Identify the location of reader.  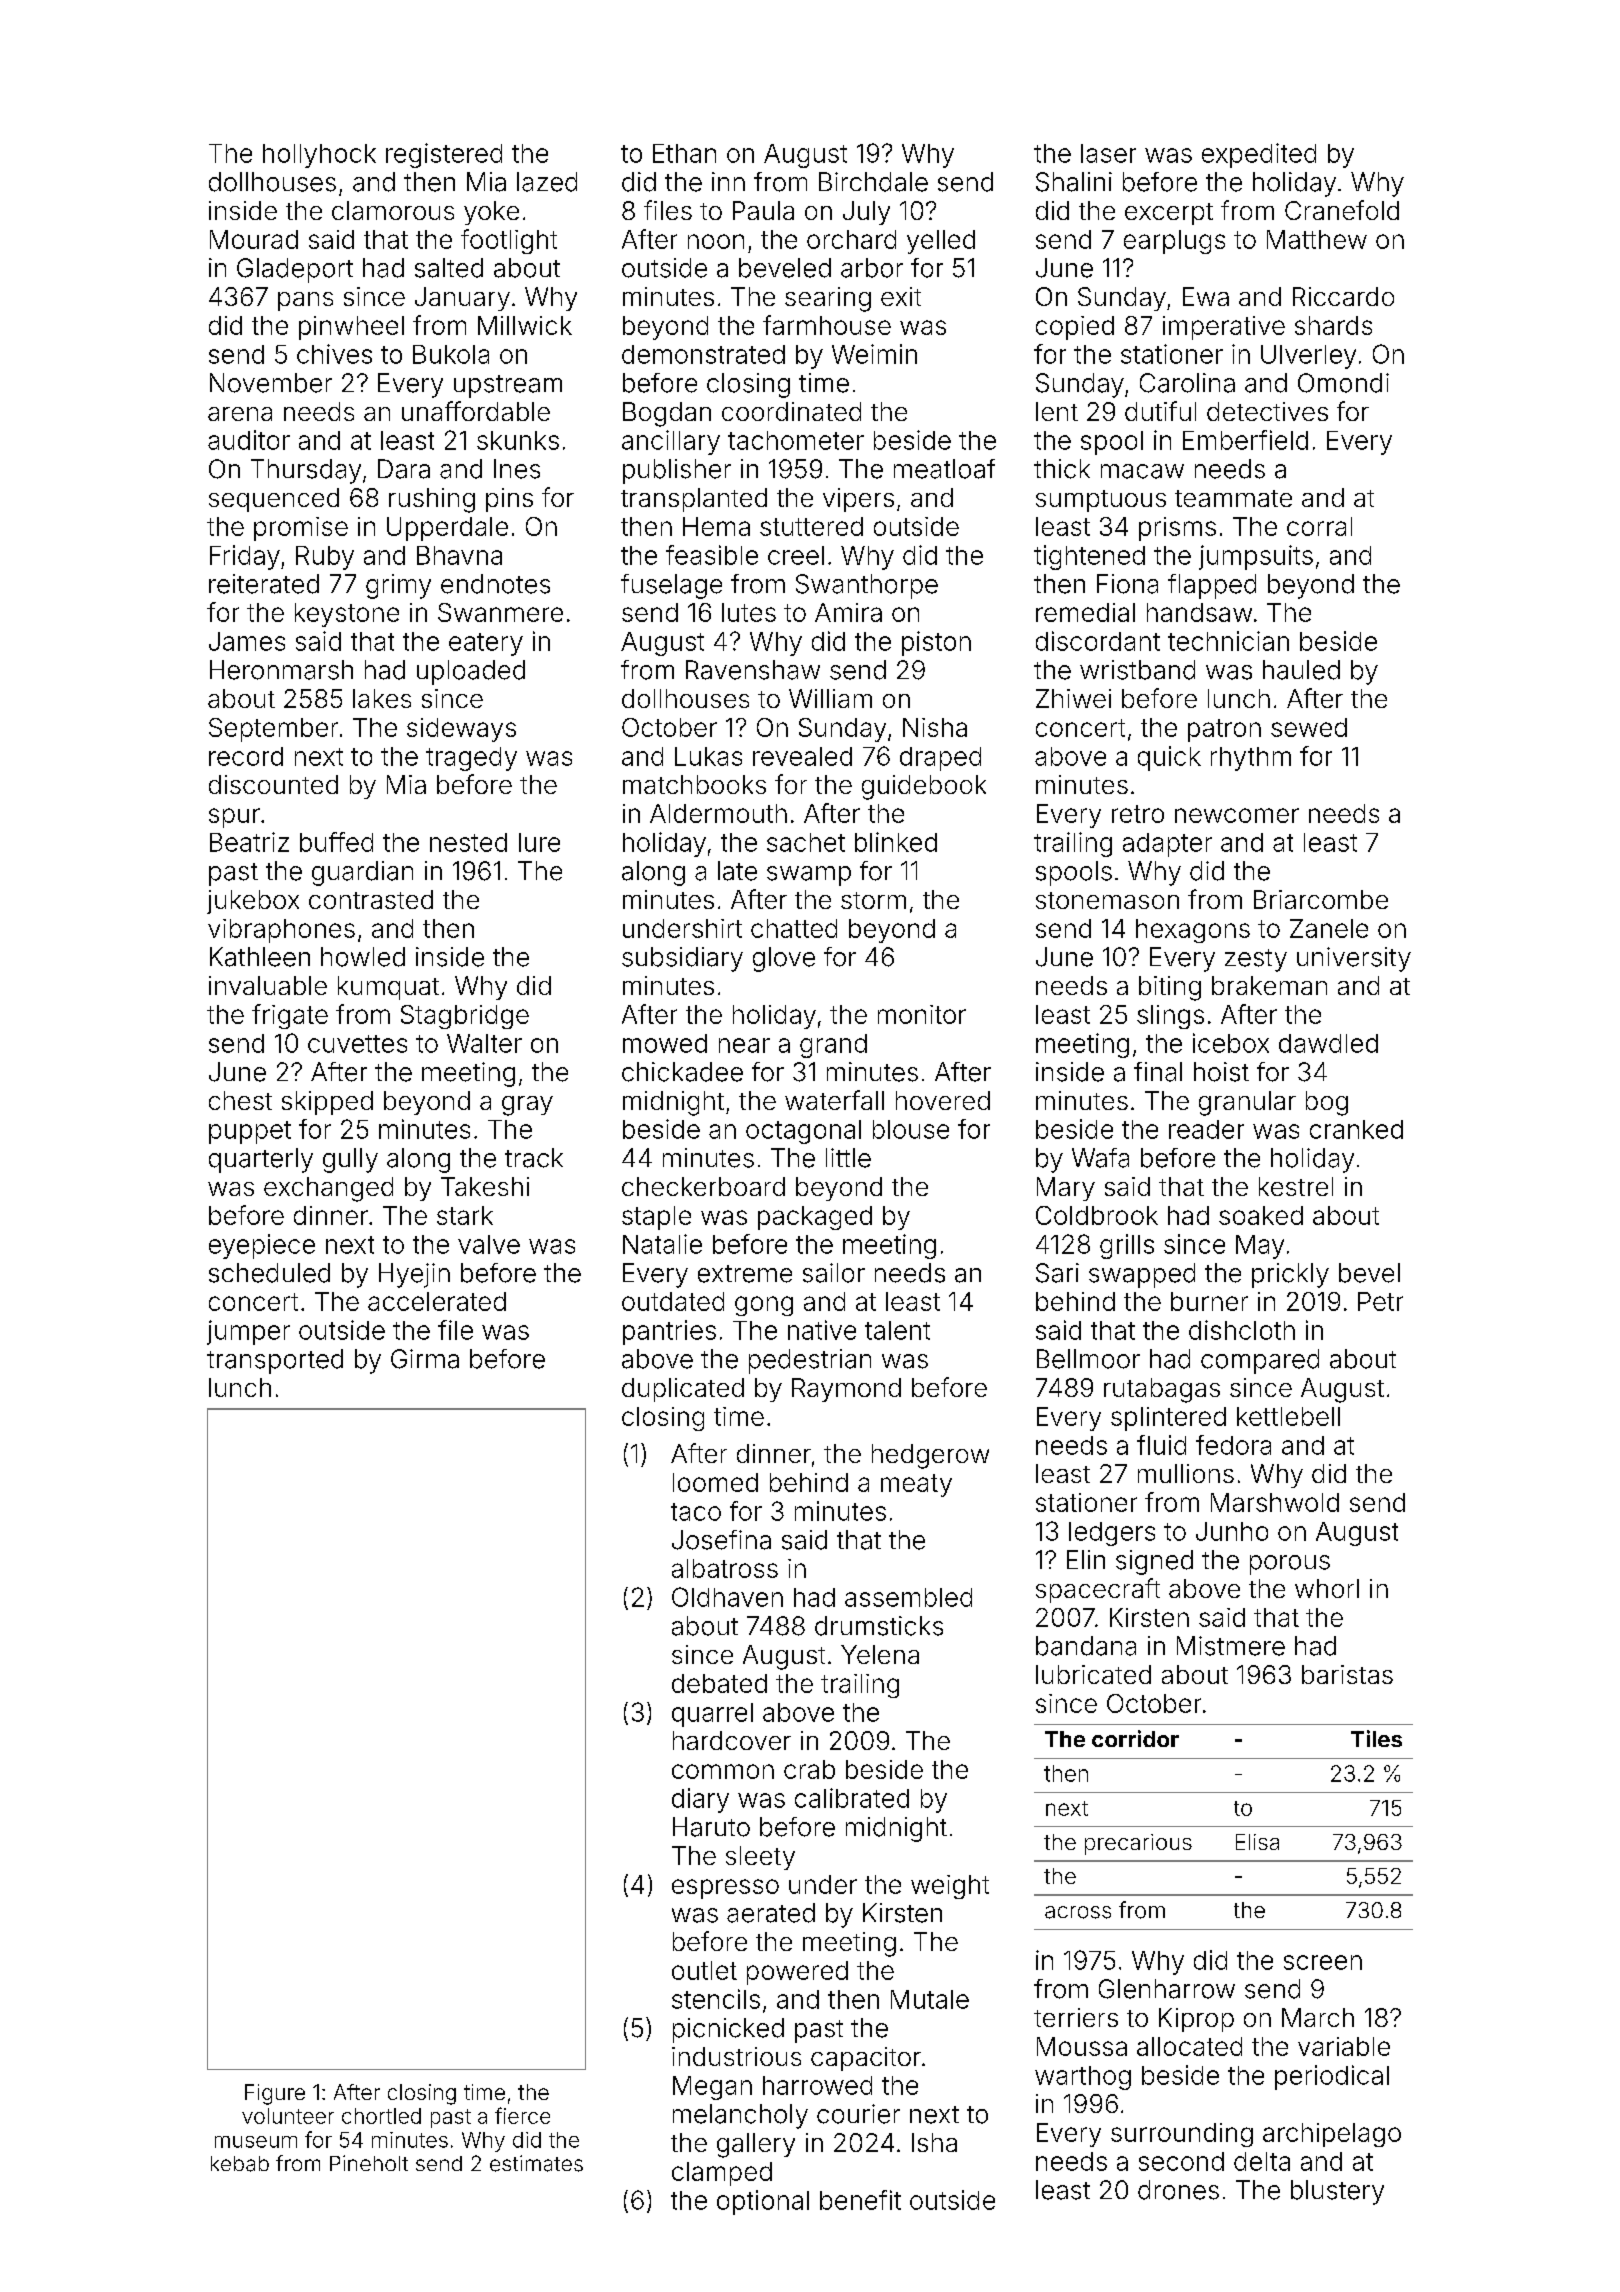
(1206, 1129).
